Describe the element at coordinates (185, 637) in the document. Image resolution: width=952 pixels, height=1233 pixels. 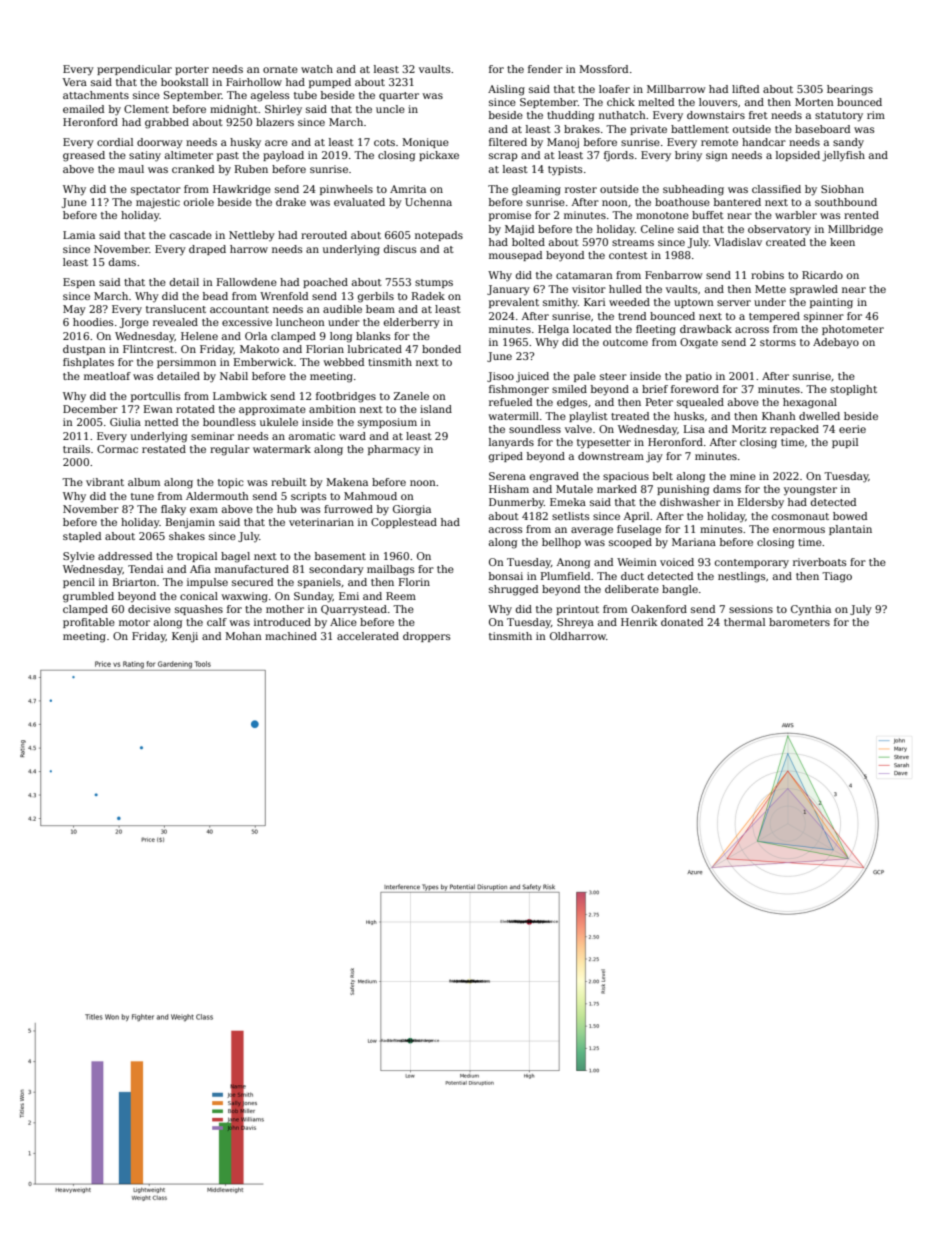
I see `Kenji` at that location.
